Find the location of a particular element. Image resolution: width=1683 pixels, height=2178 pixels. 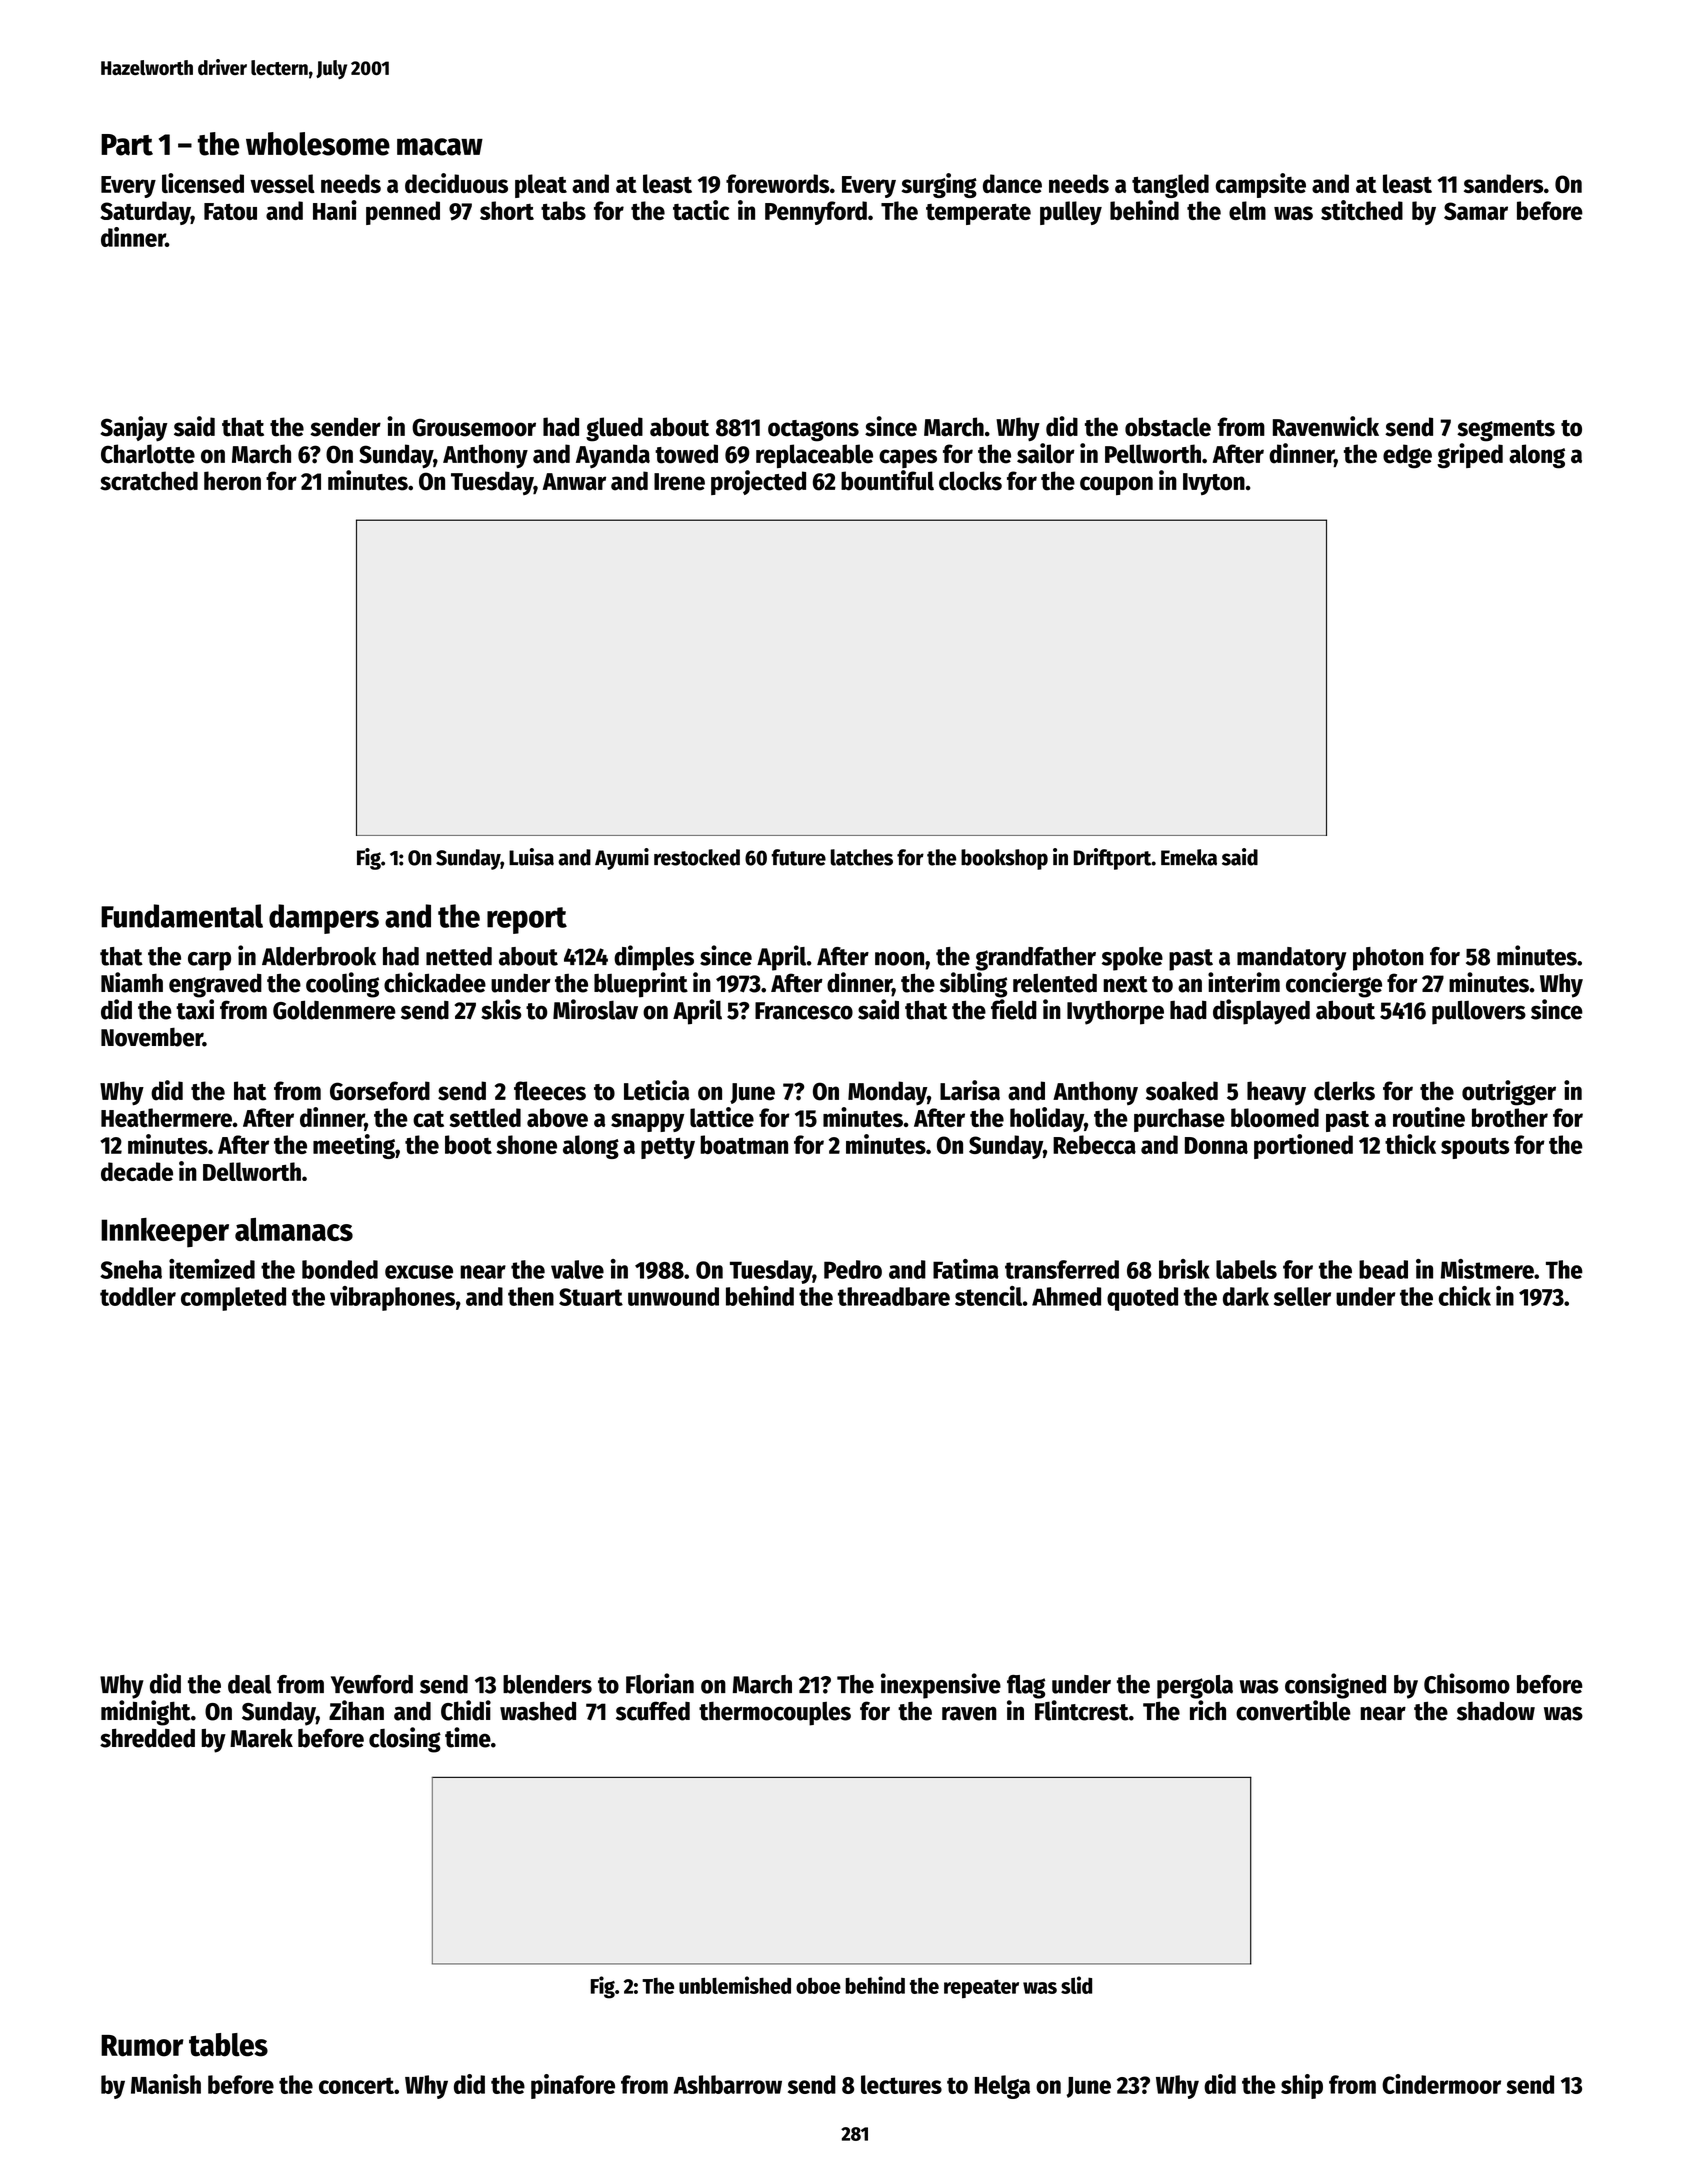

portioned is located at coordinates (1303, 1146).
